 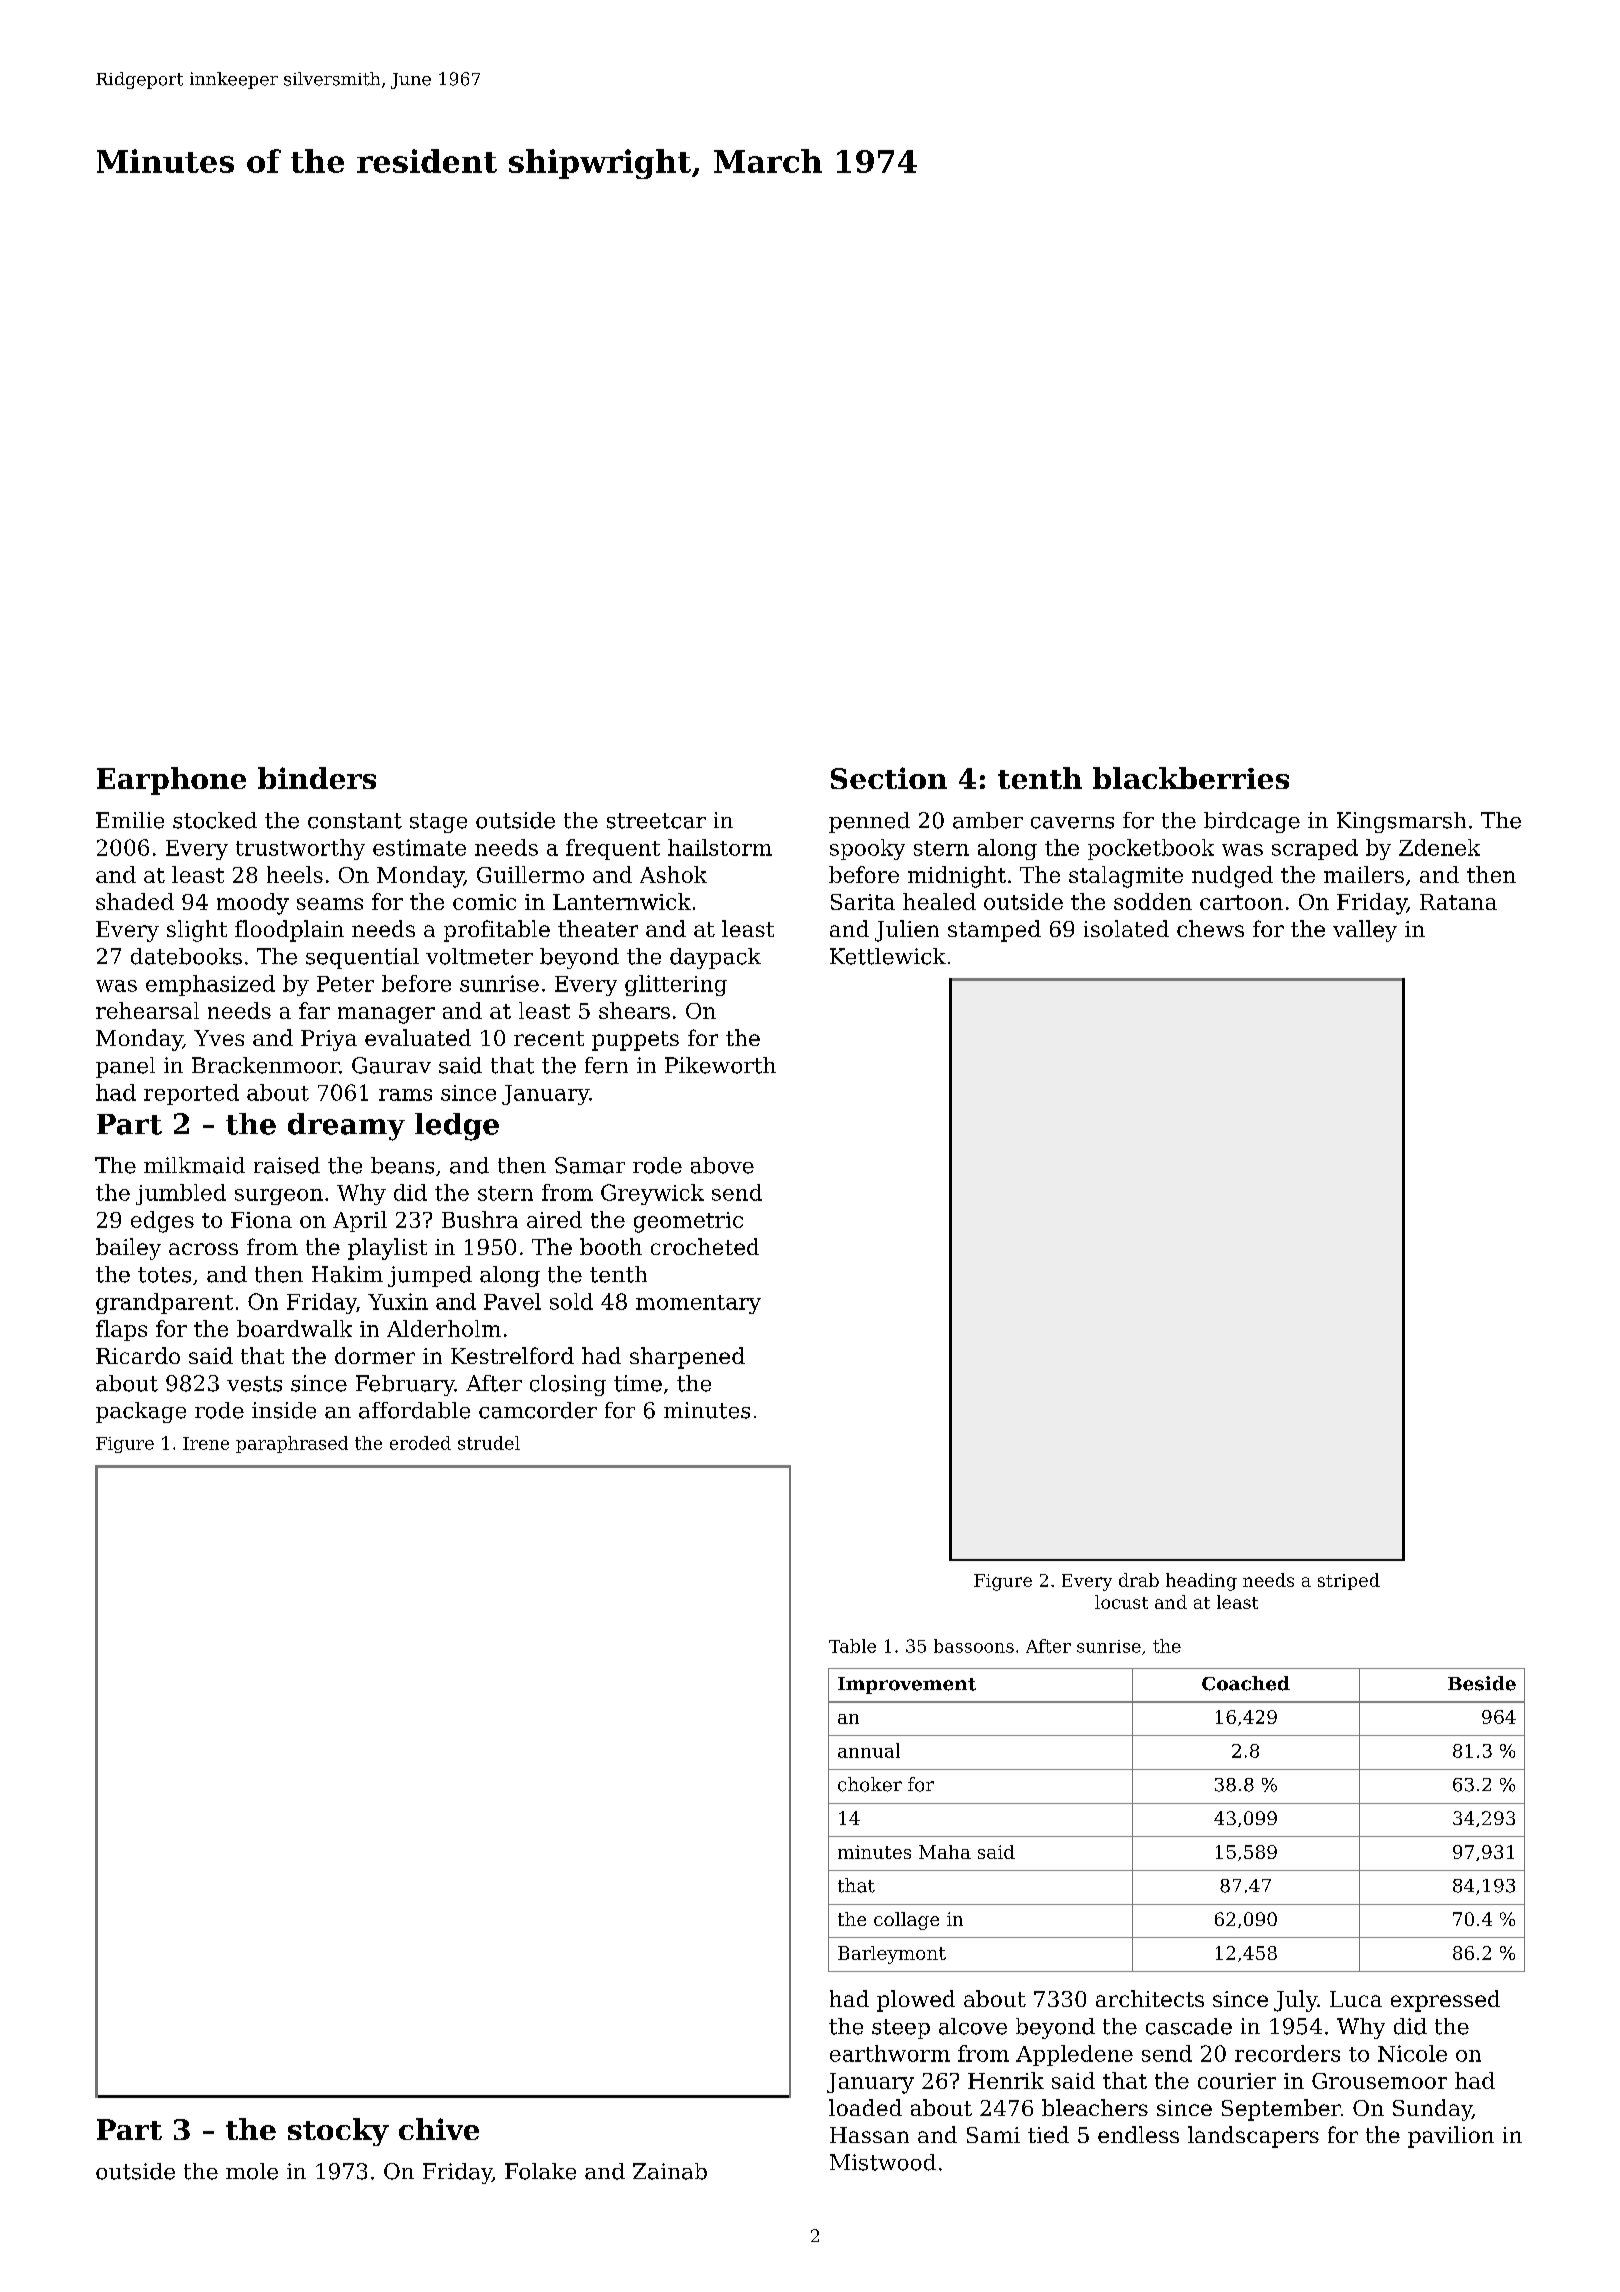 What do you see at coordinates (135, 901) in the page?
I see `shaded` at bounding box center [135, 901].
